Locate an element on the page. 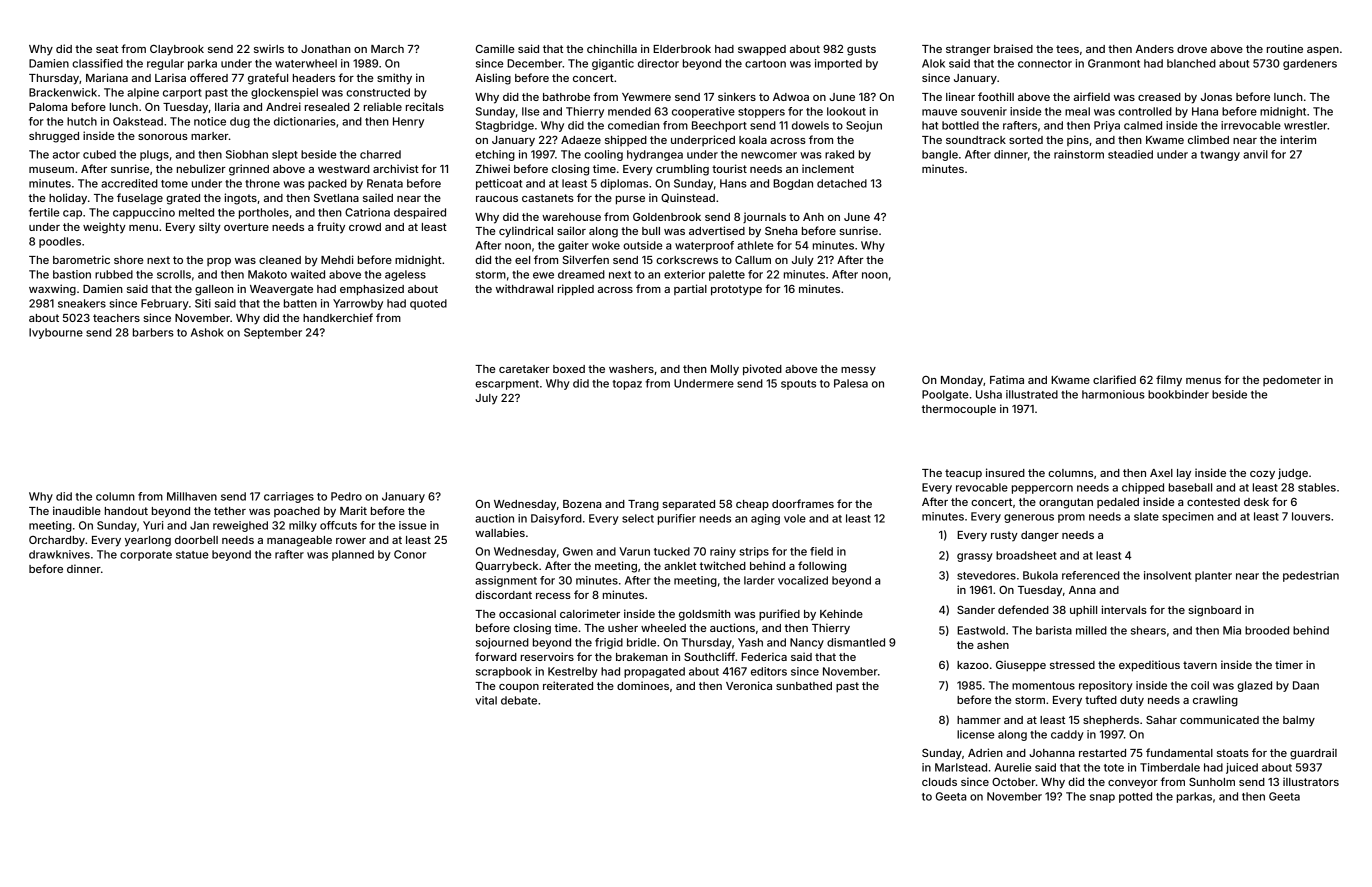 The width and height of the page is (1372, 887). drawknives is located at coordinates (59, 554).
